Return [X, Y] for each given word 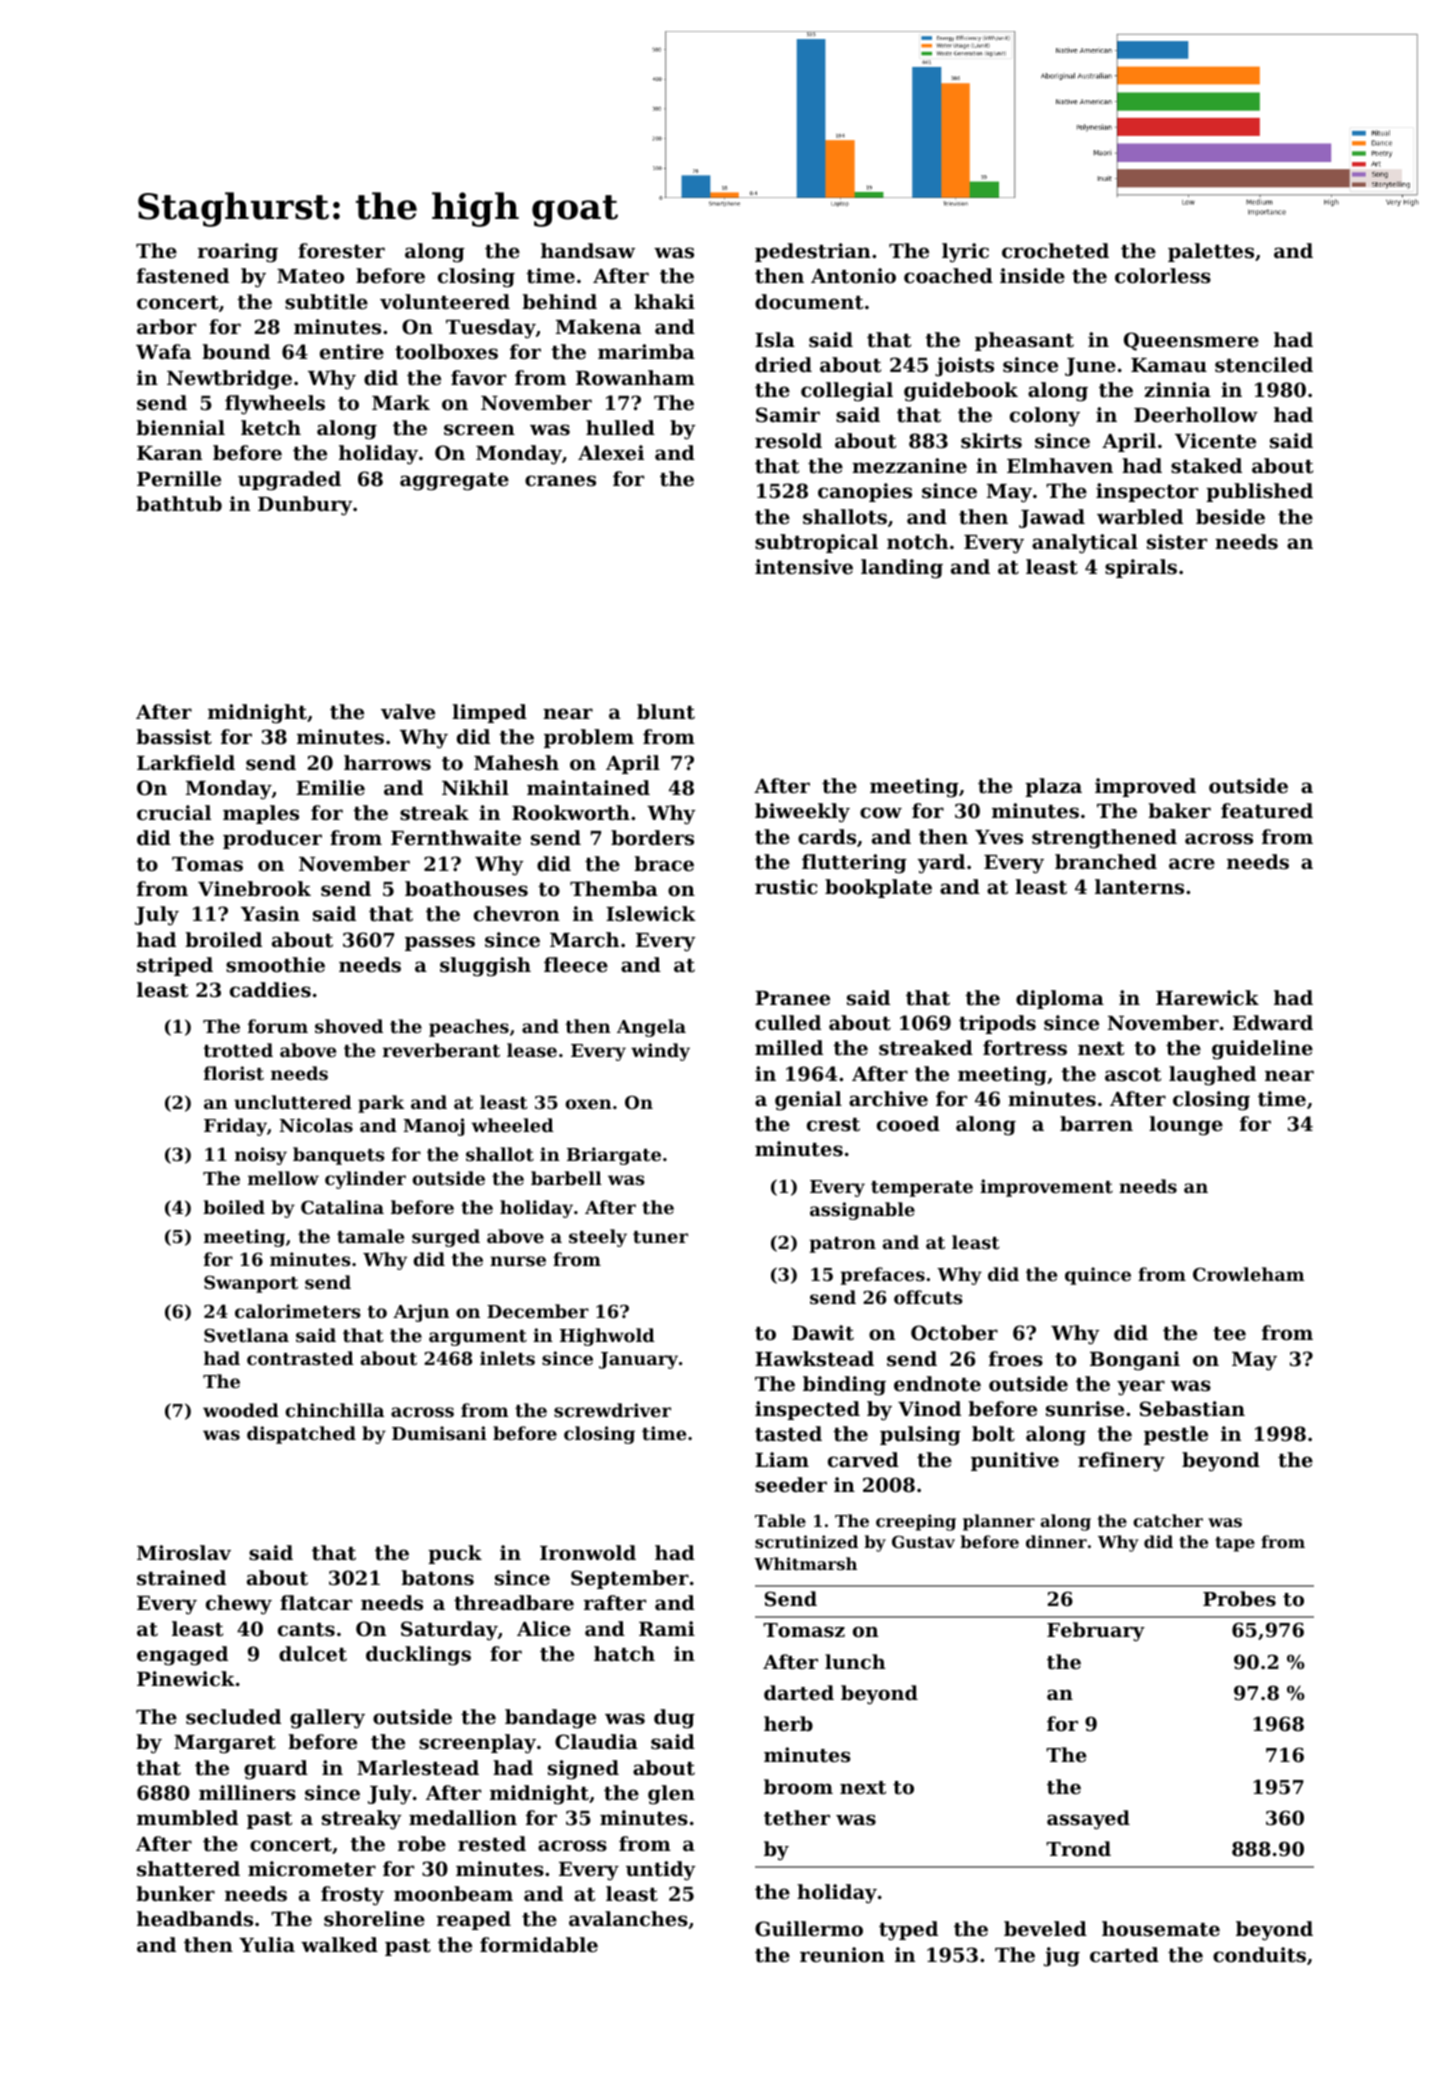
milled [789, 1047]
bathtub [179, 503]
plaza [1053, 787]
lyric [965, 253]
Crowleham [1249, 1274]
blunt [666, 712]
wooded [241, 1410]
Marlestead [418, 1768]
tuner [660, 1237]
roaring [238, 253]
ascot [1133, 1074]
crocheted [1055, 250]
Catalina [342, 1207]
